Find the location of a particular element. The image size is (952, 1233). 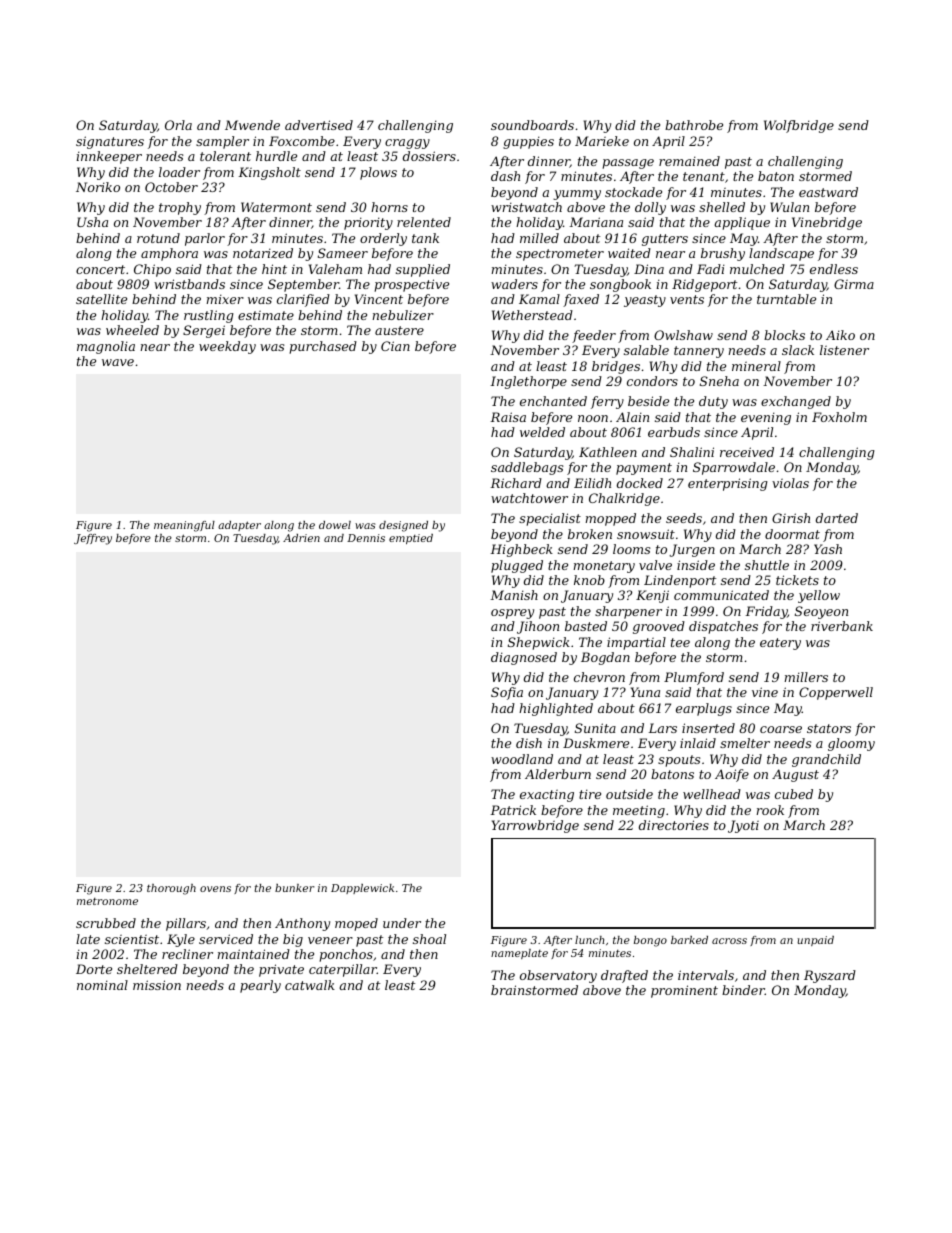

dossiers is located at coordinates (429, 156).
